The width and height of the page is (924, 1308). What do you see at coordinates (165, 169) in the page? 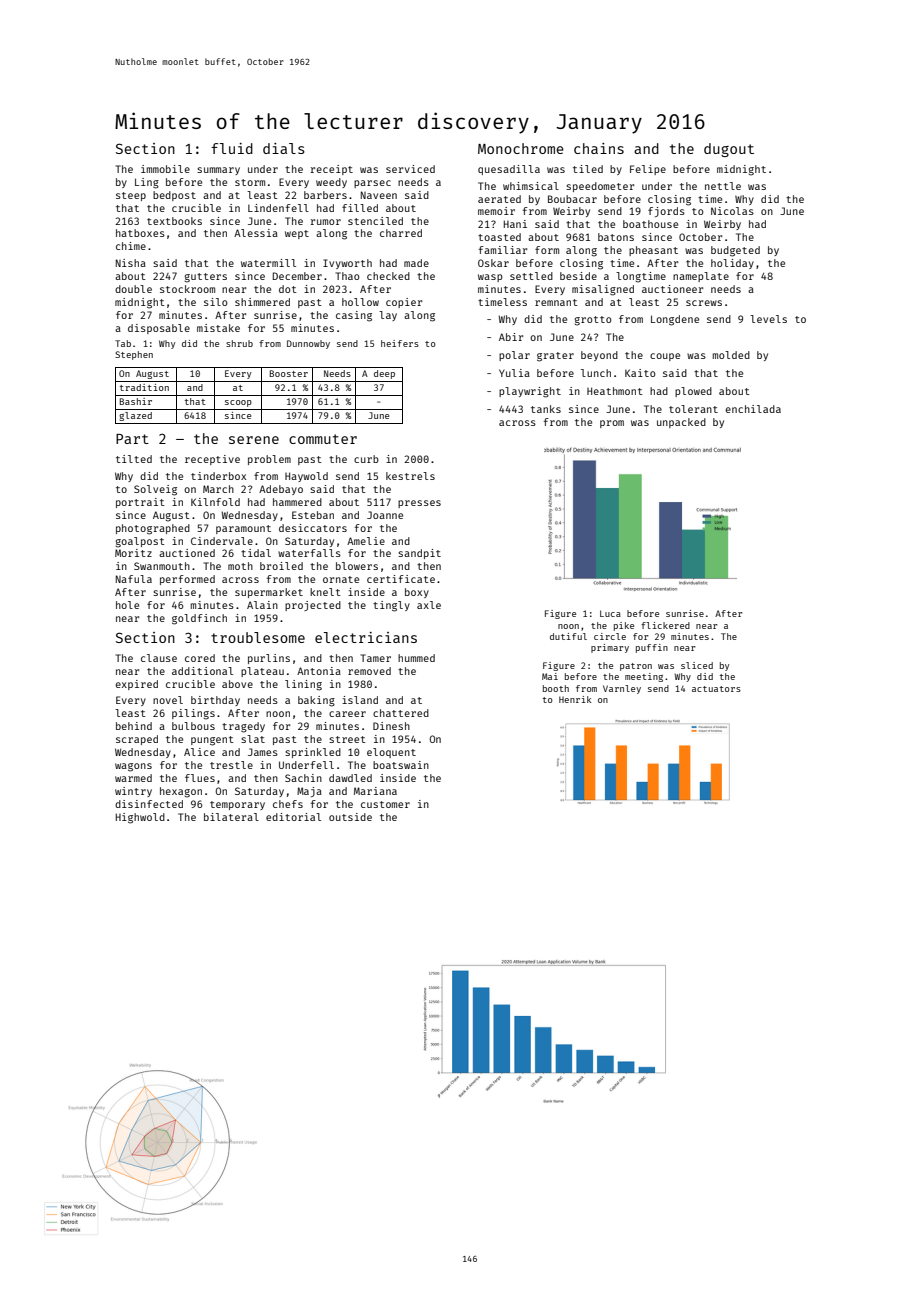
I see `immobile` at bounding box center [165, 169].
